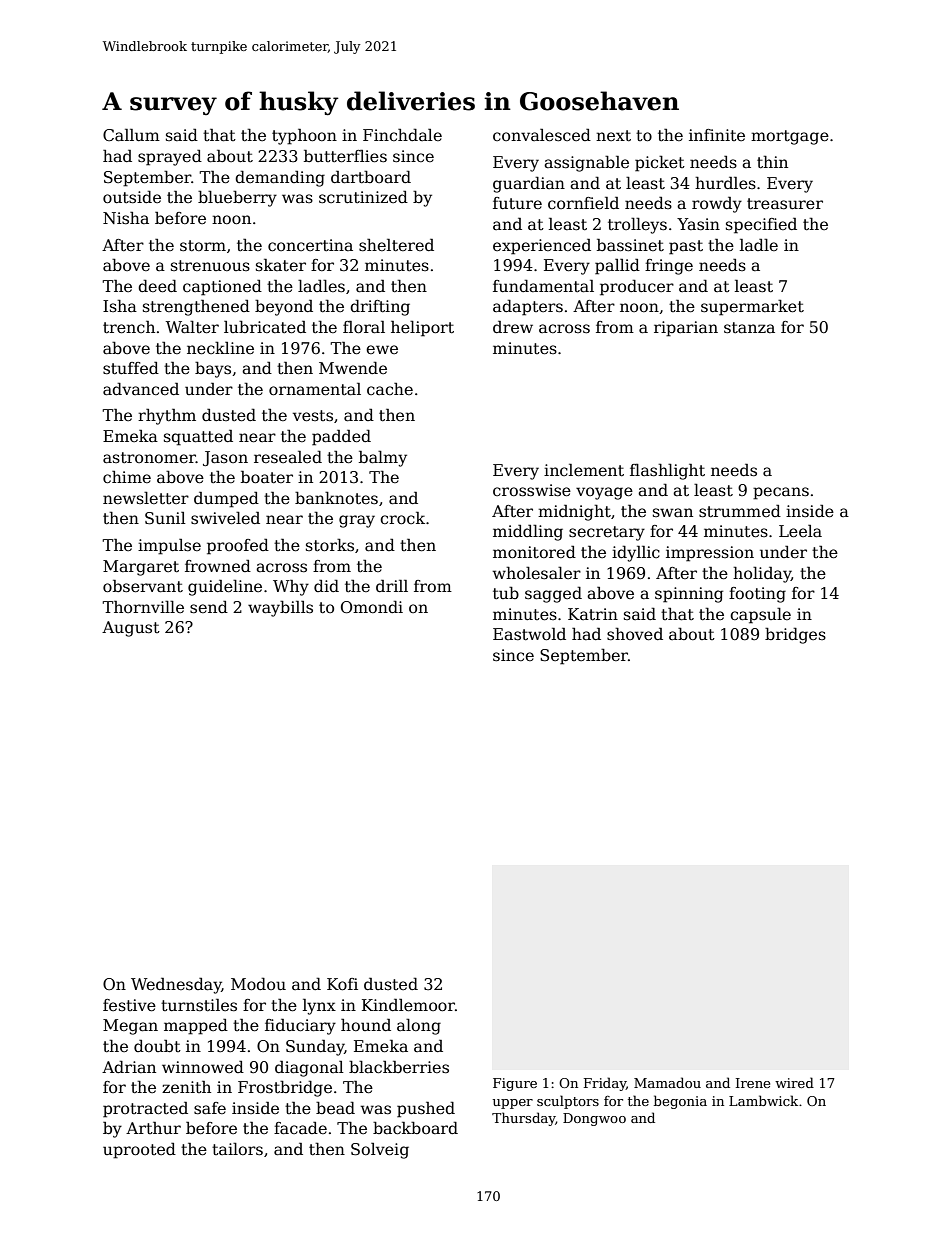 The width and height of the document is (952, 1233). Describe the element at coordinates (760, 616) in the document. I see `capsule` at that location.
